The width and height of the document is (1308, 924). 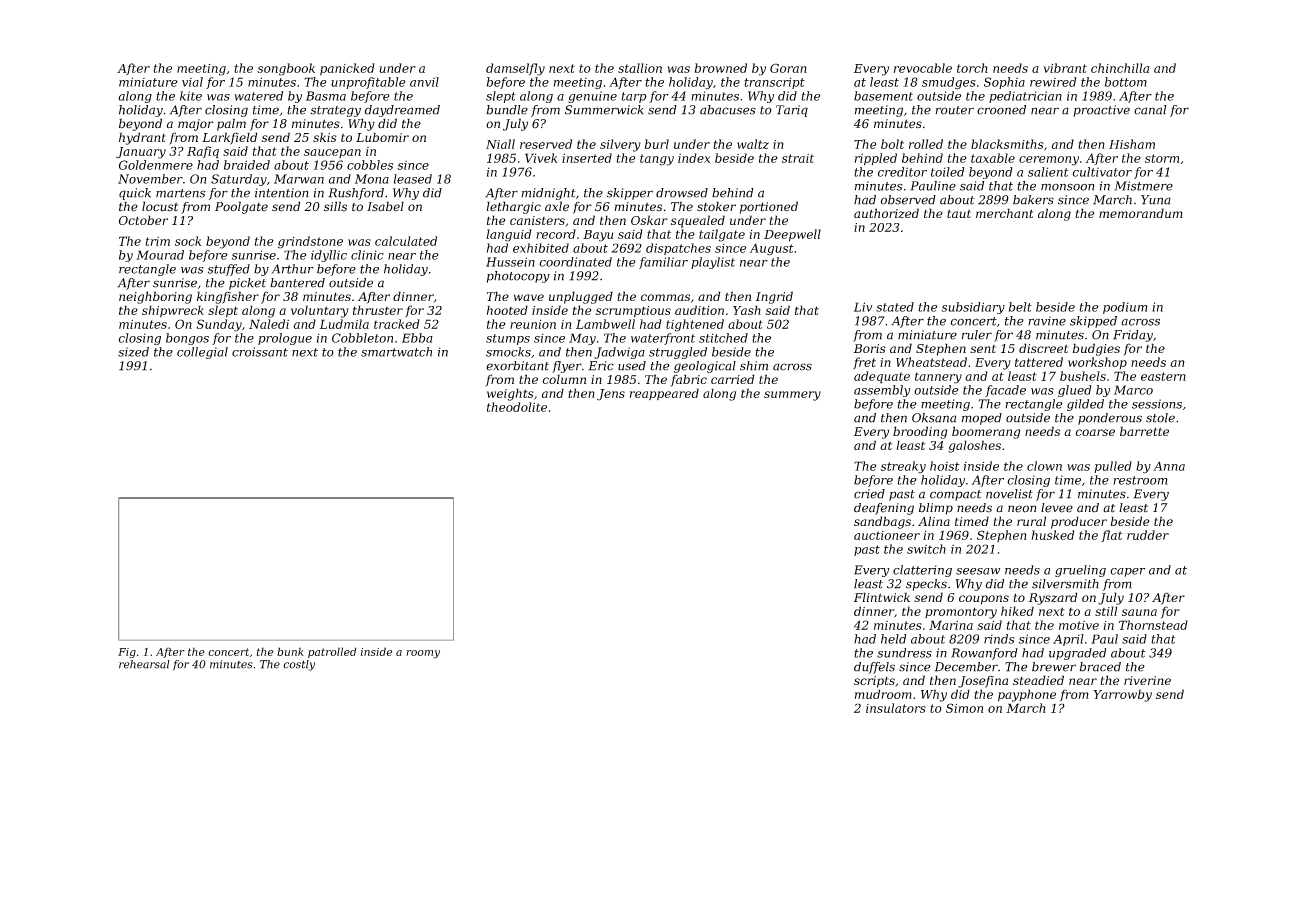 I want to click on sandbags, so click(x=882, y=522).
